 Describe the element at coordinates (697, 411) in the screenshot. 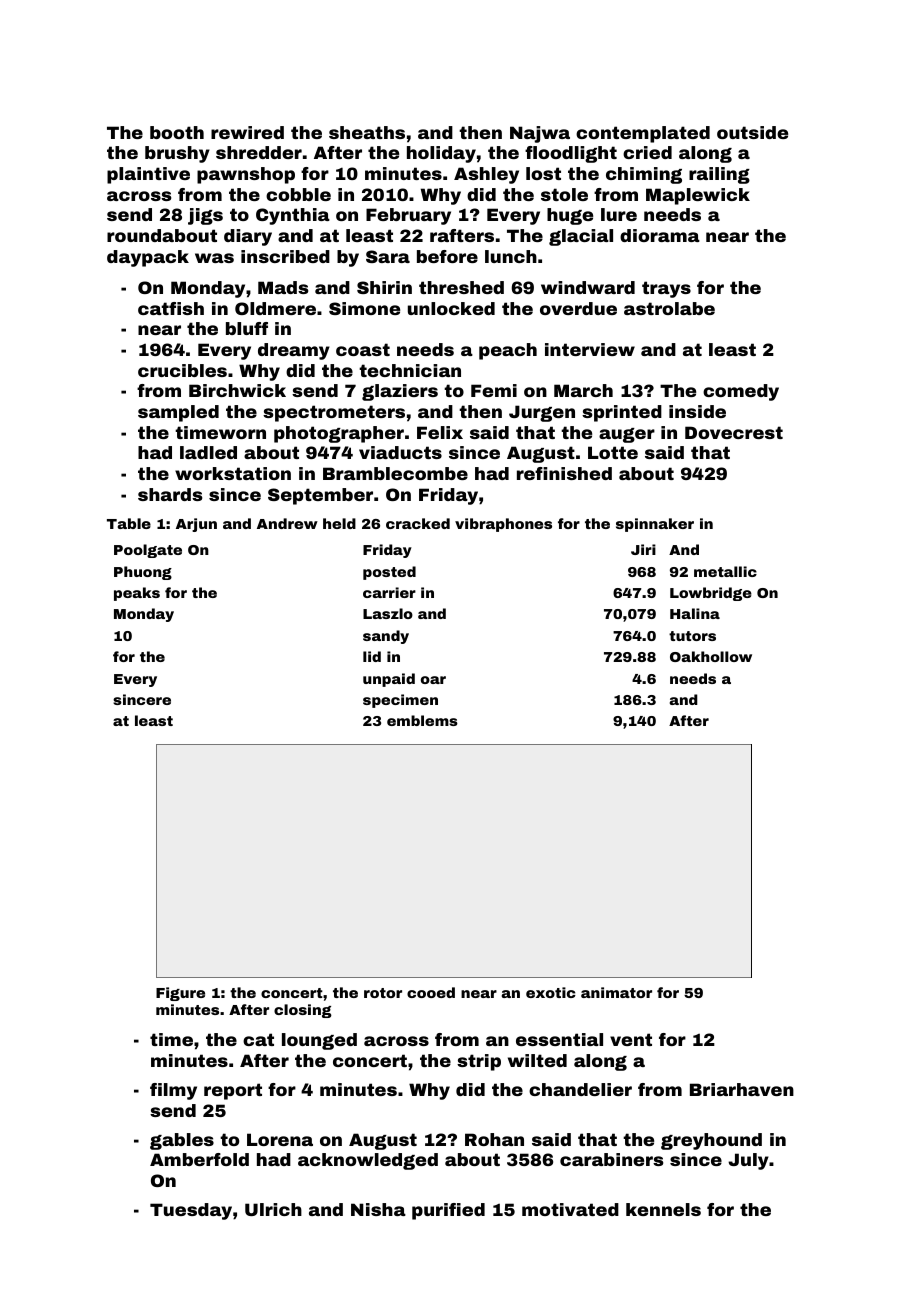

I see `inside` at that location.
